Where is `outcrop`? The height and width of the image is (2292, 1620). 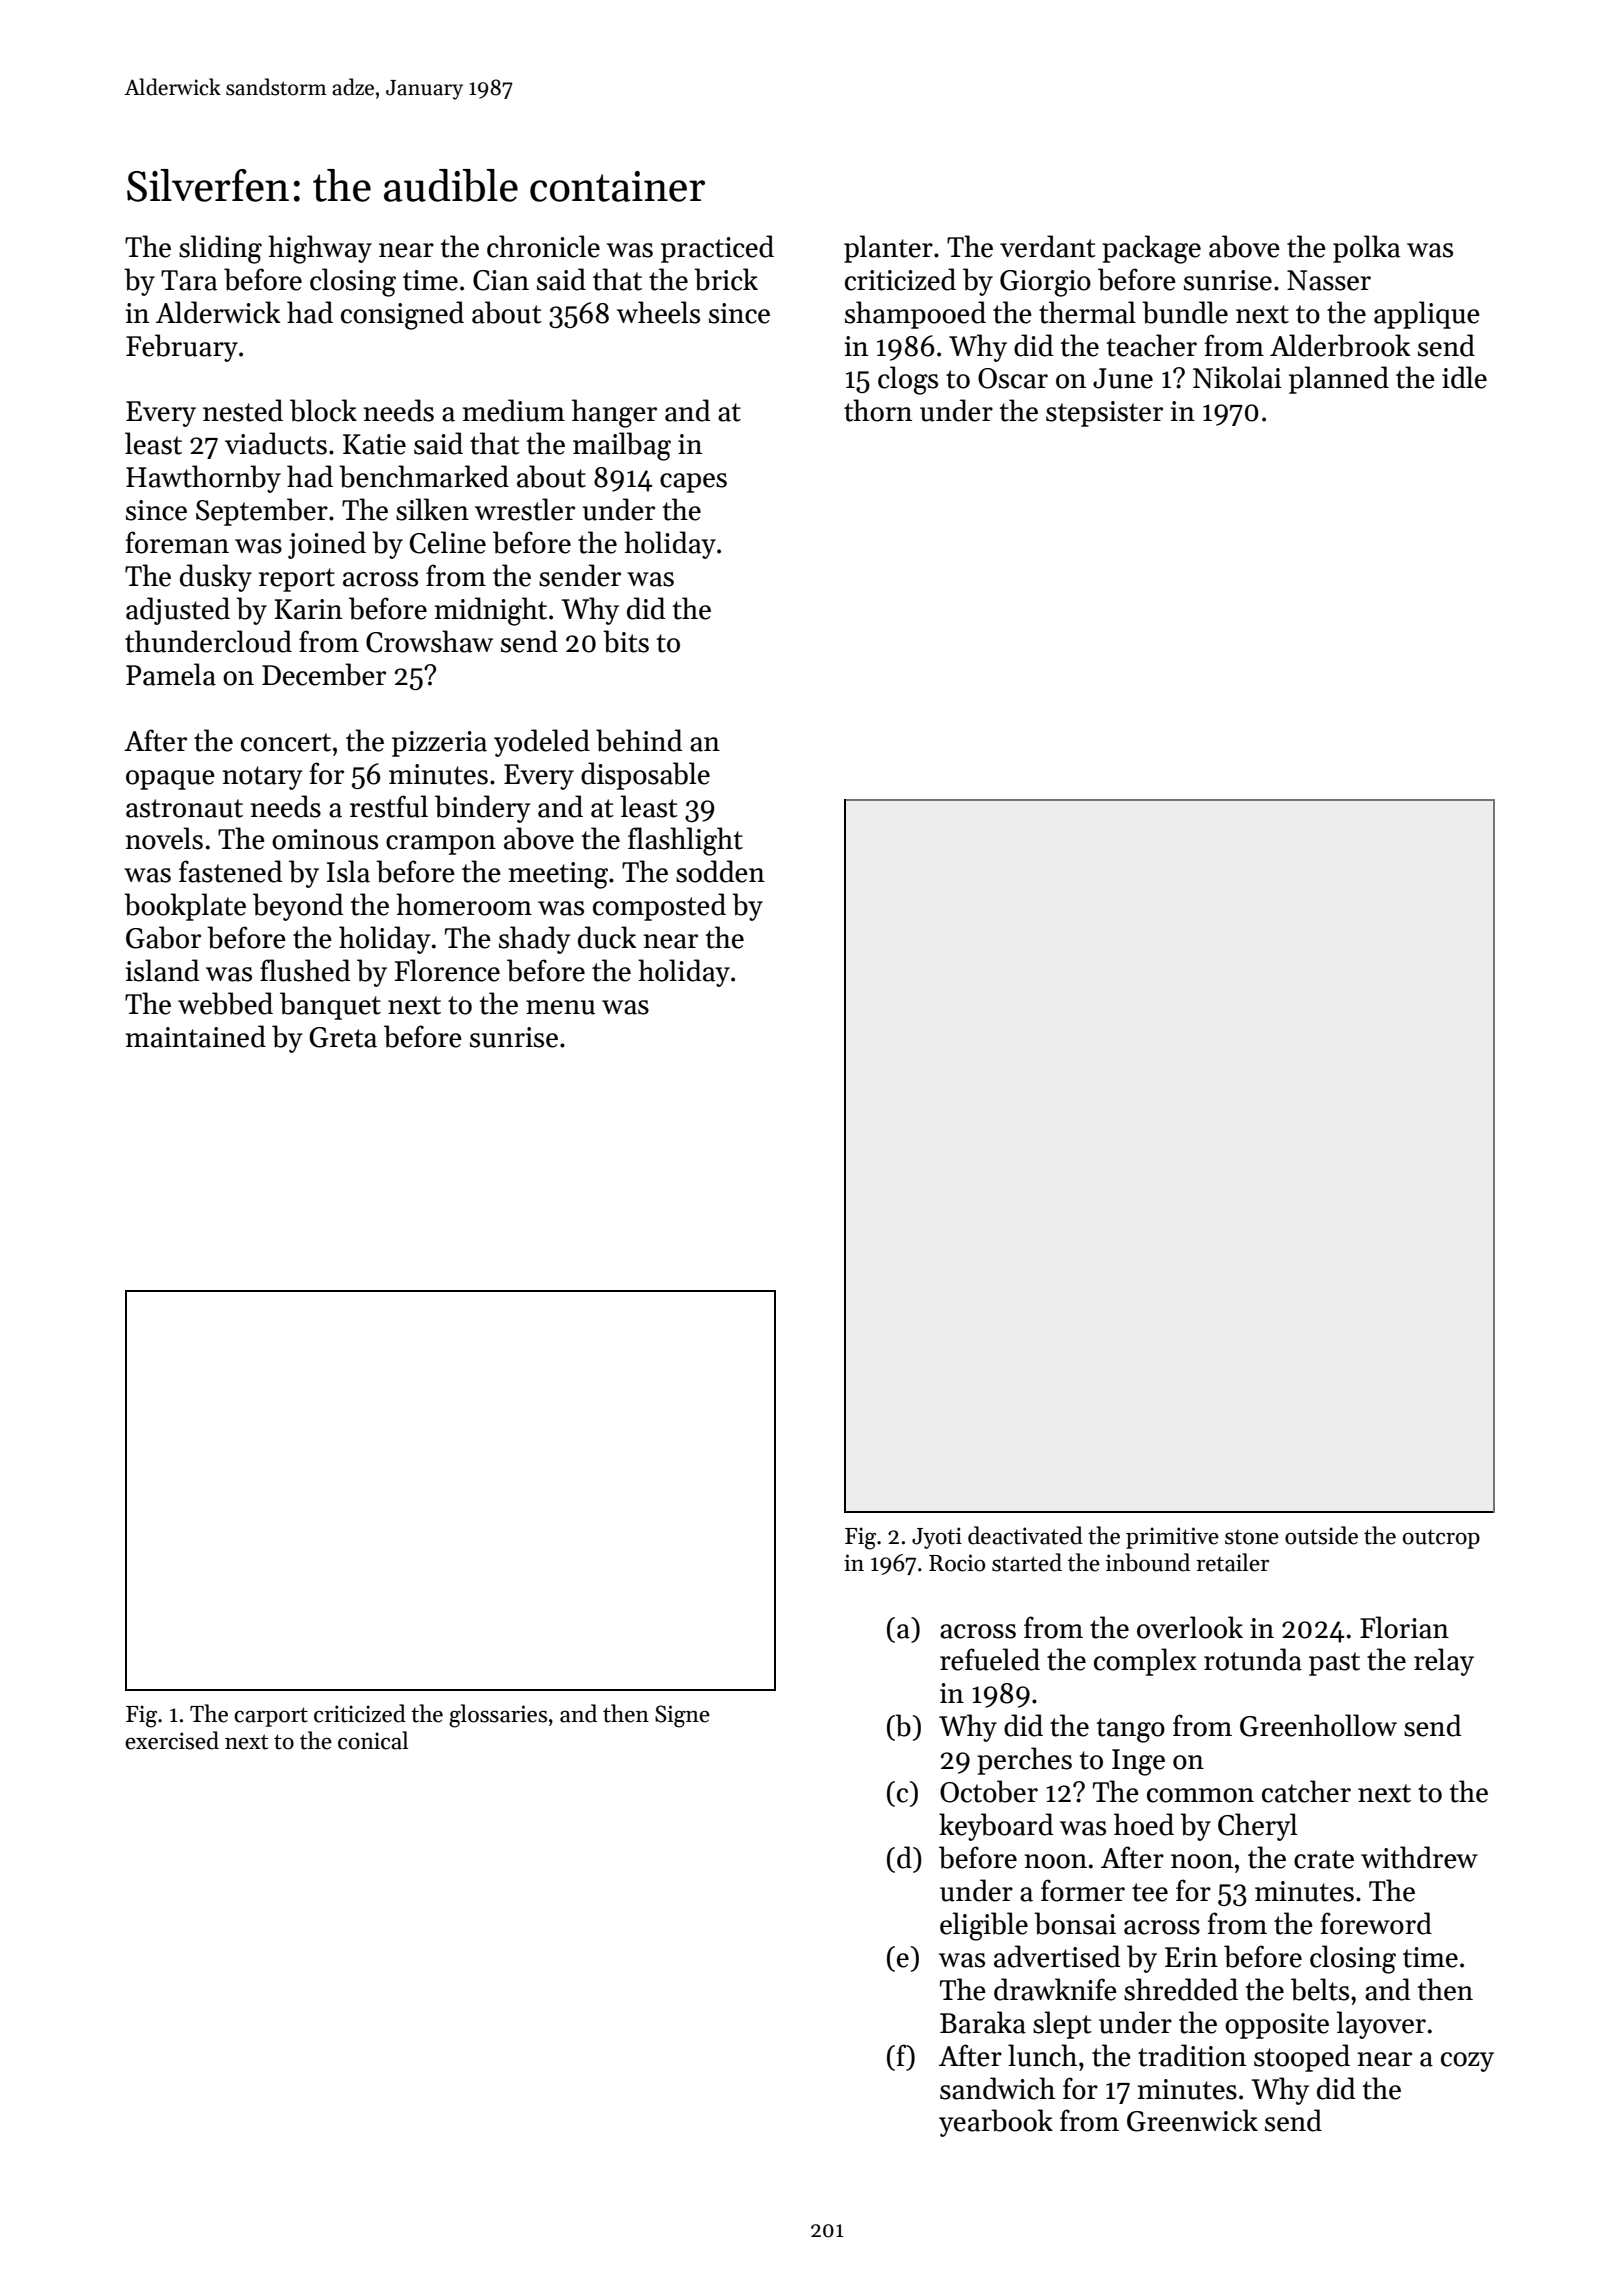
outcrop is located at coordinates (1441, 1539).
